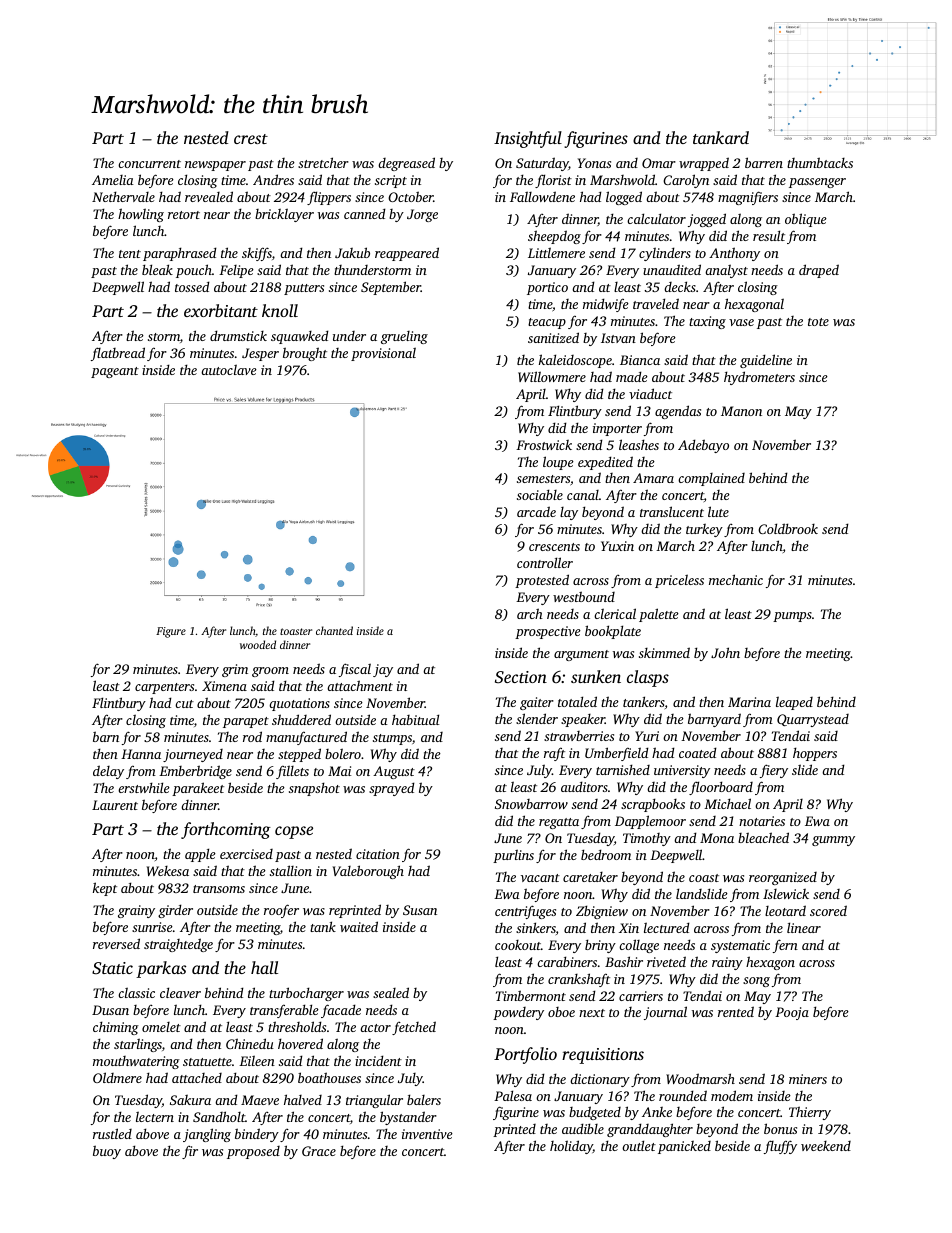  Describe the element at coordinates (659, 163) in the screenshot. I see `Omar` at that location.
